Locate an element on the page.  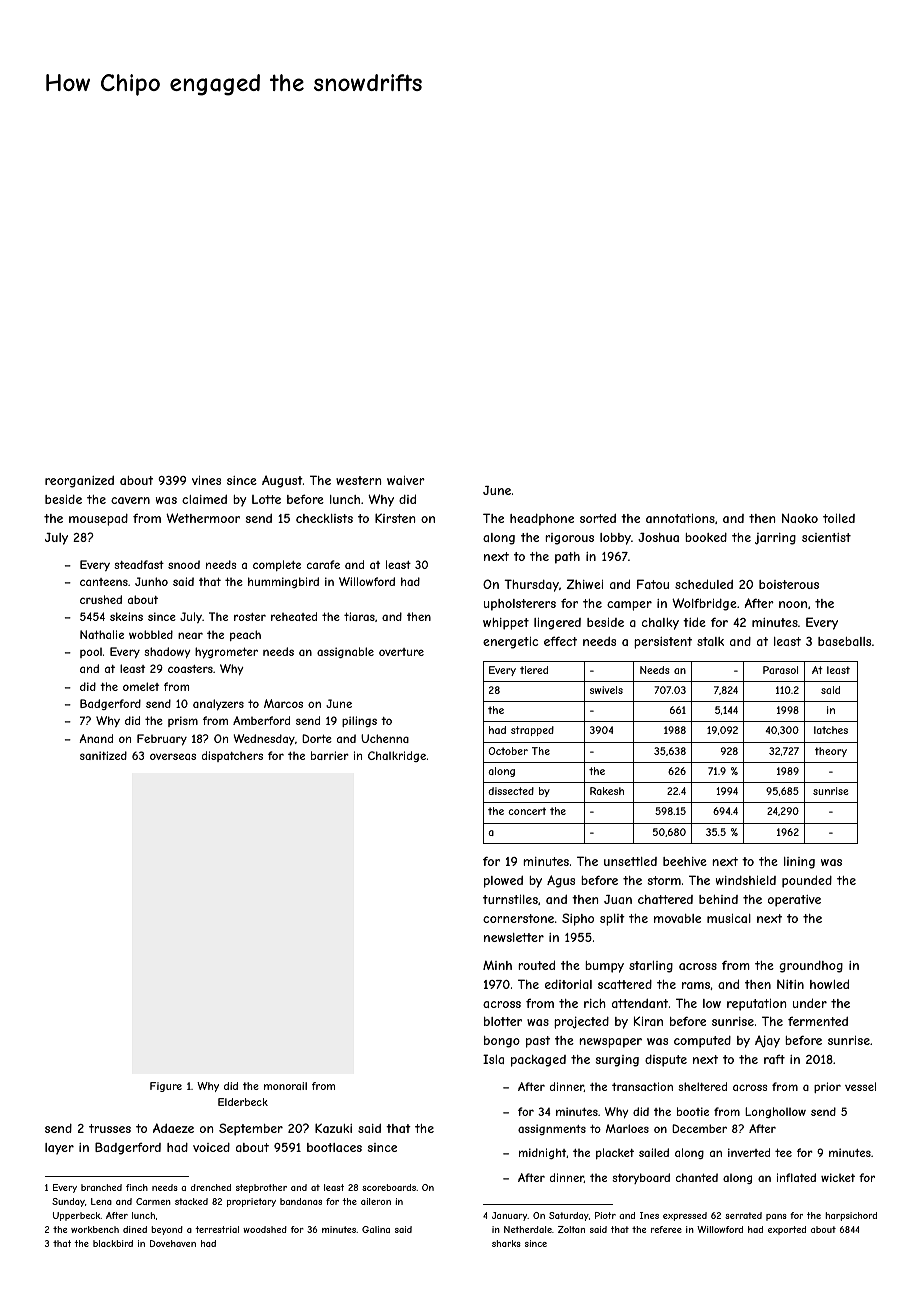
blackbird is located at coordinates (113, 1243).
